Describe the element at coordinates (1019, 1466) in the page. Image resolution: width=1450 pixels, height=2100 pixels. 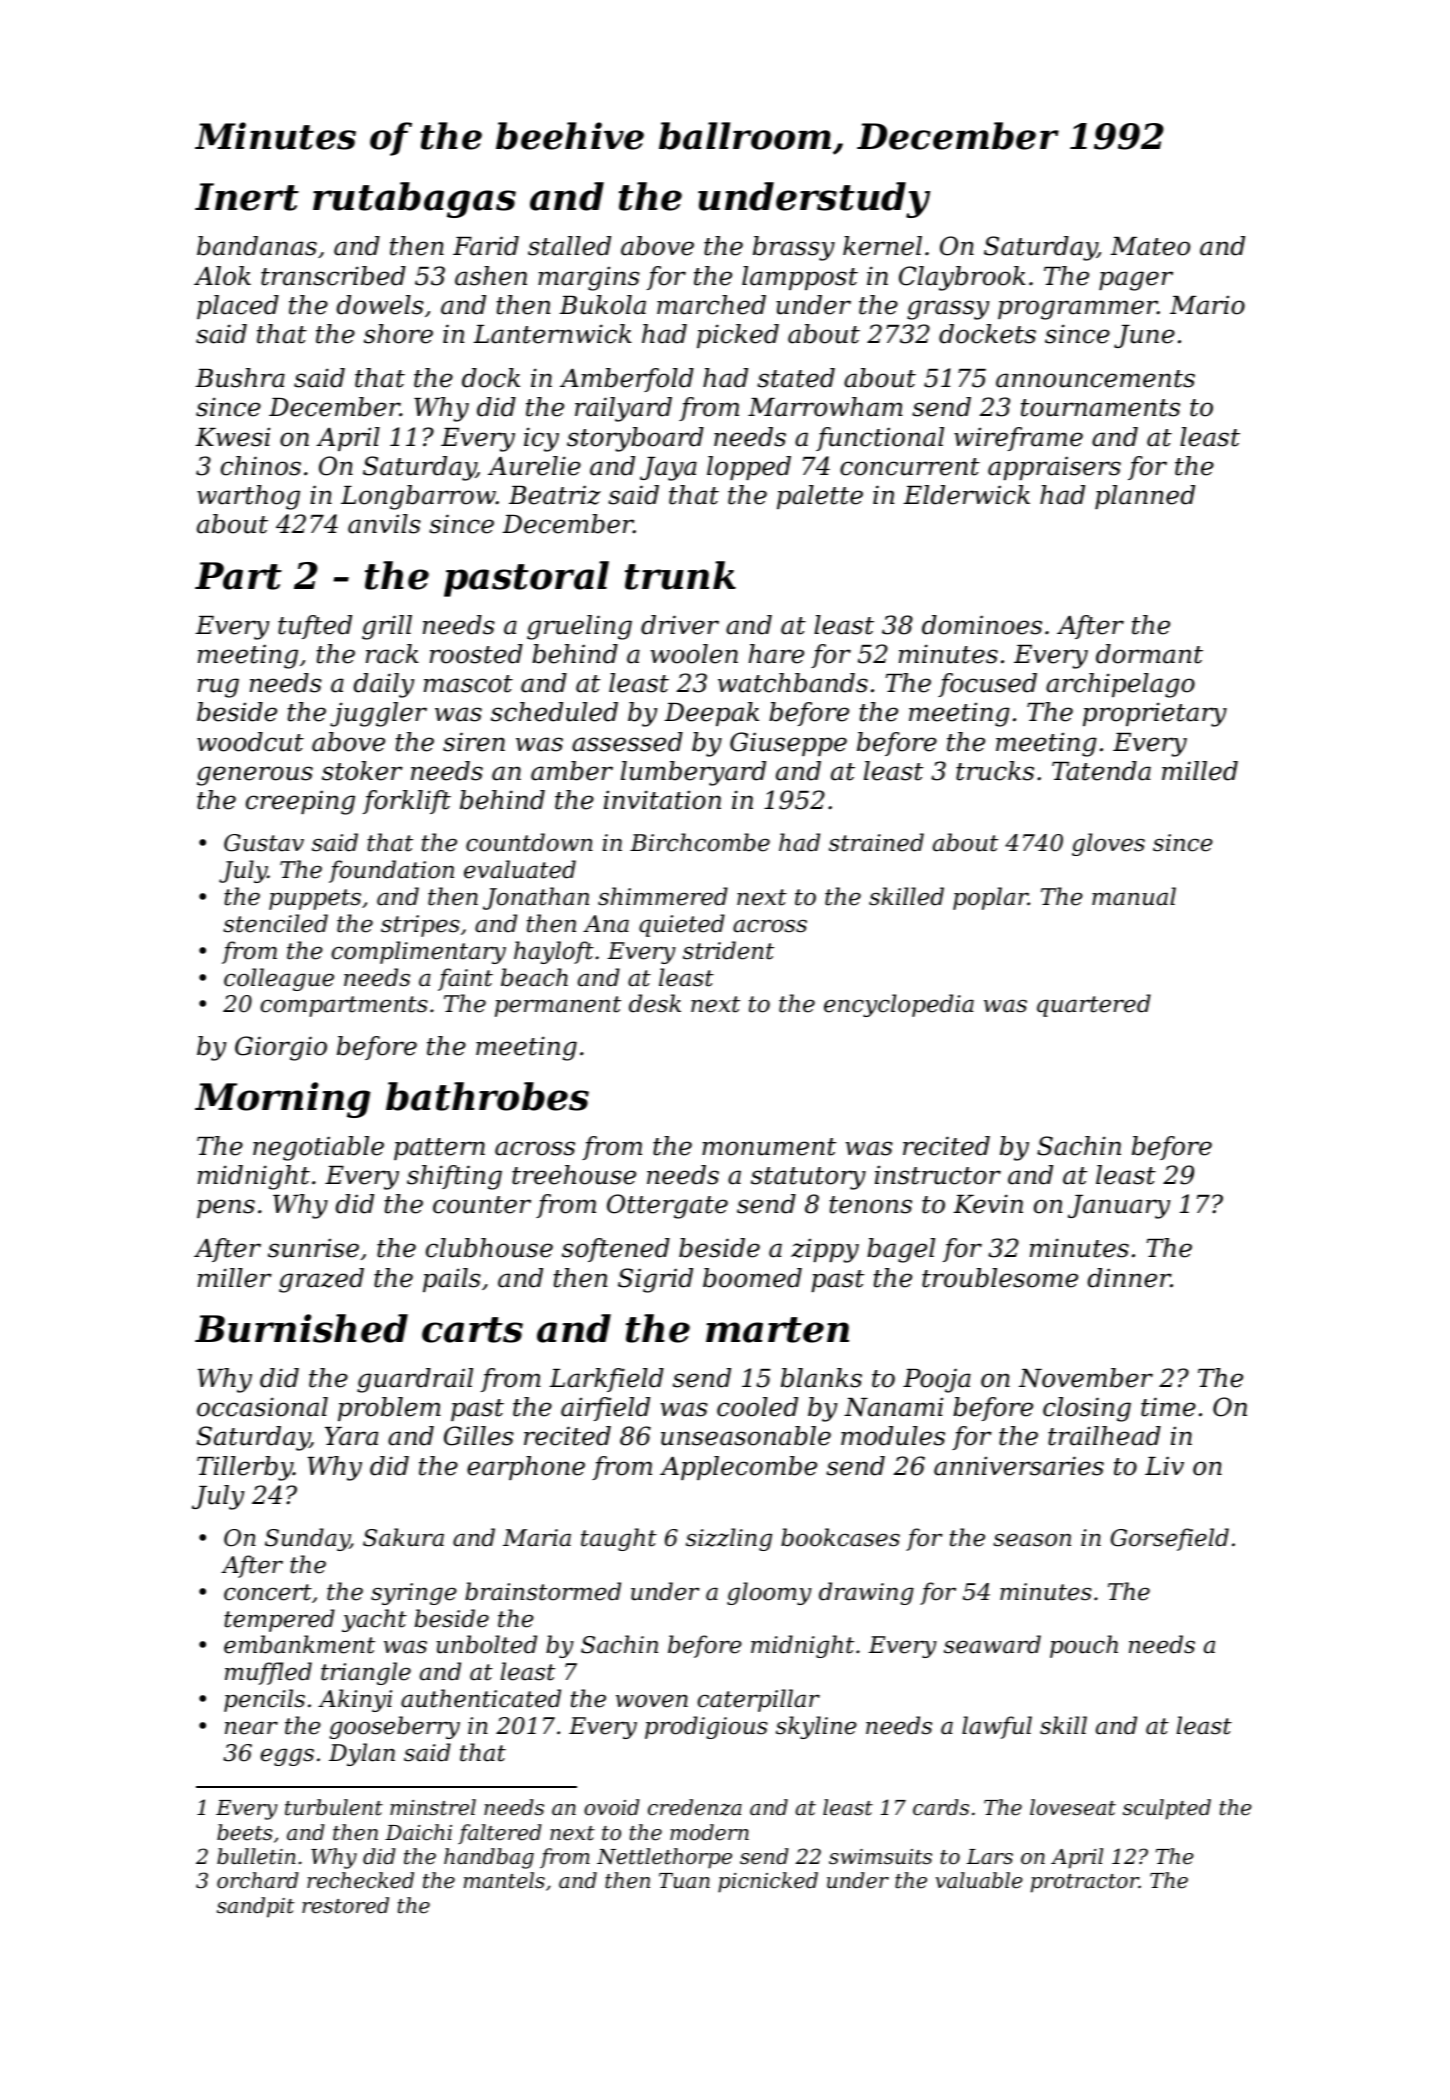
I see `anniversaries` at that location.
